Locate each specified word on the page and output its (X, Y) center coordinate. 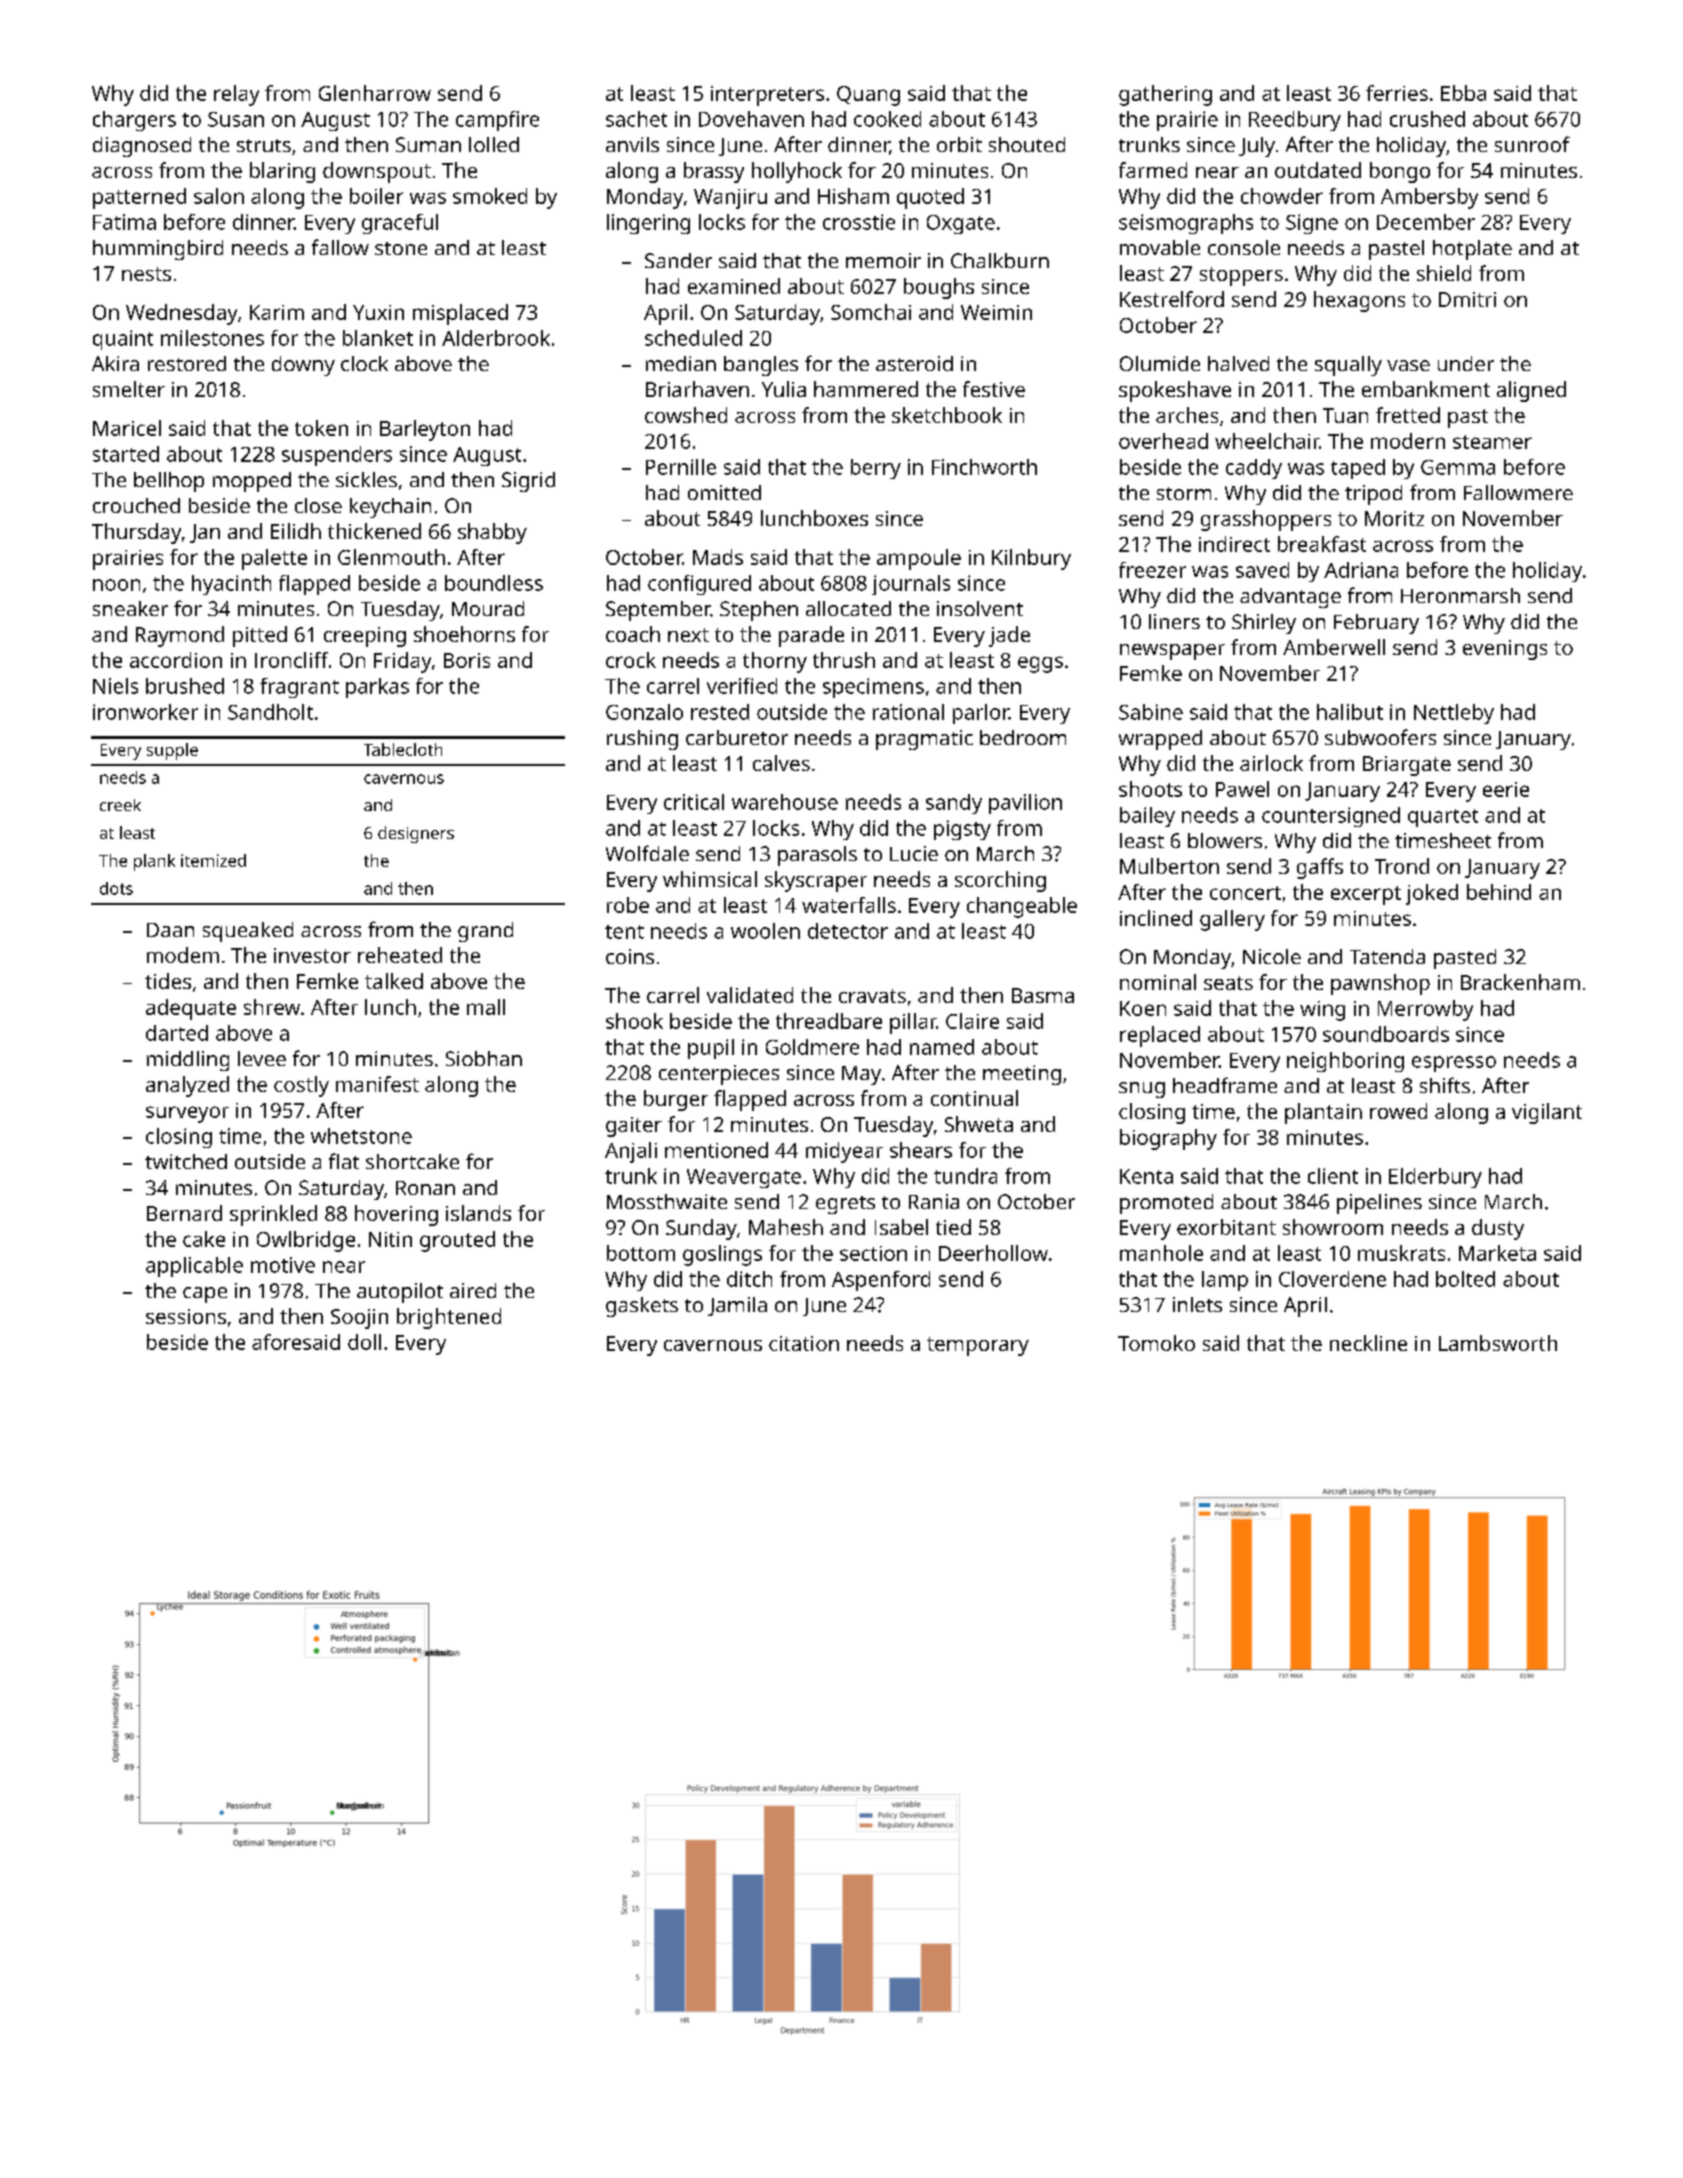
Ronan (425, 1188)
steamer (1492, 442)
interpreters (767, 96)
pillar (913, 1023)
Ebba (1463, 93)
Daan (170, 930)
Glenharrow (375, 93)
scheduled (693, 338)
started (126, 454)
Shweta (979, 1124)
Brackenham (1520, 982)
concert (1245, 893)
